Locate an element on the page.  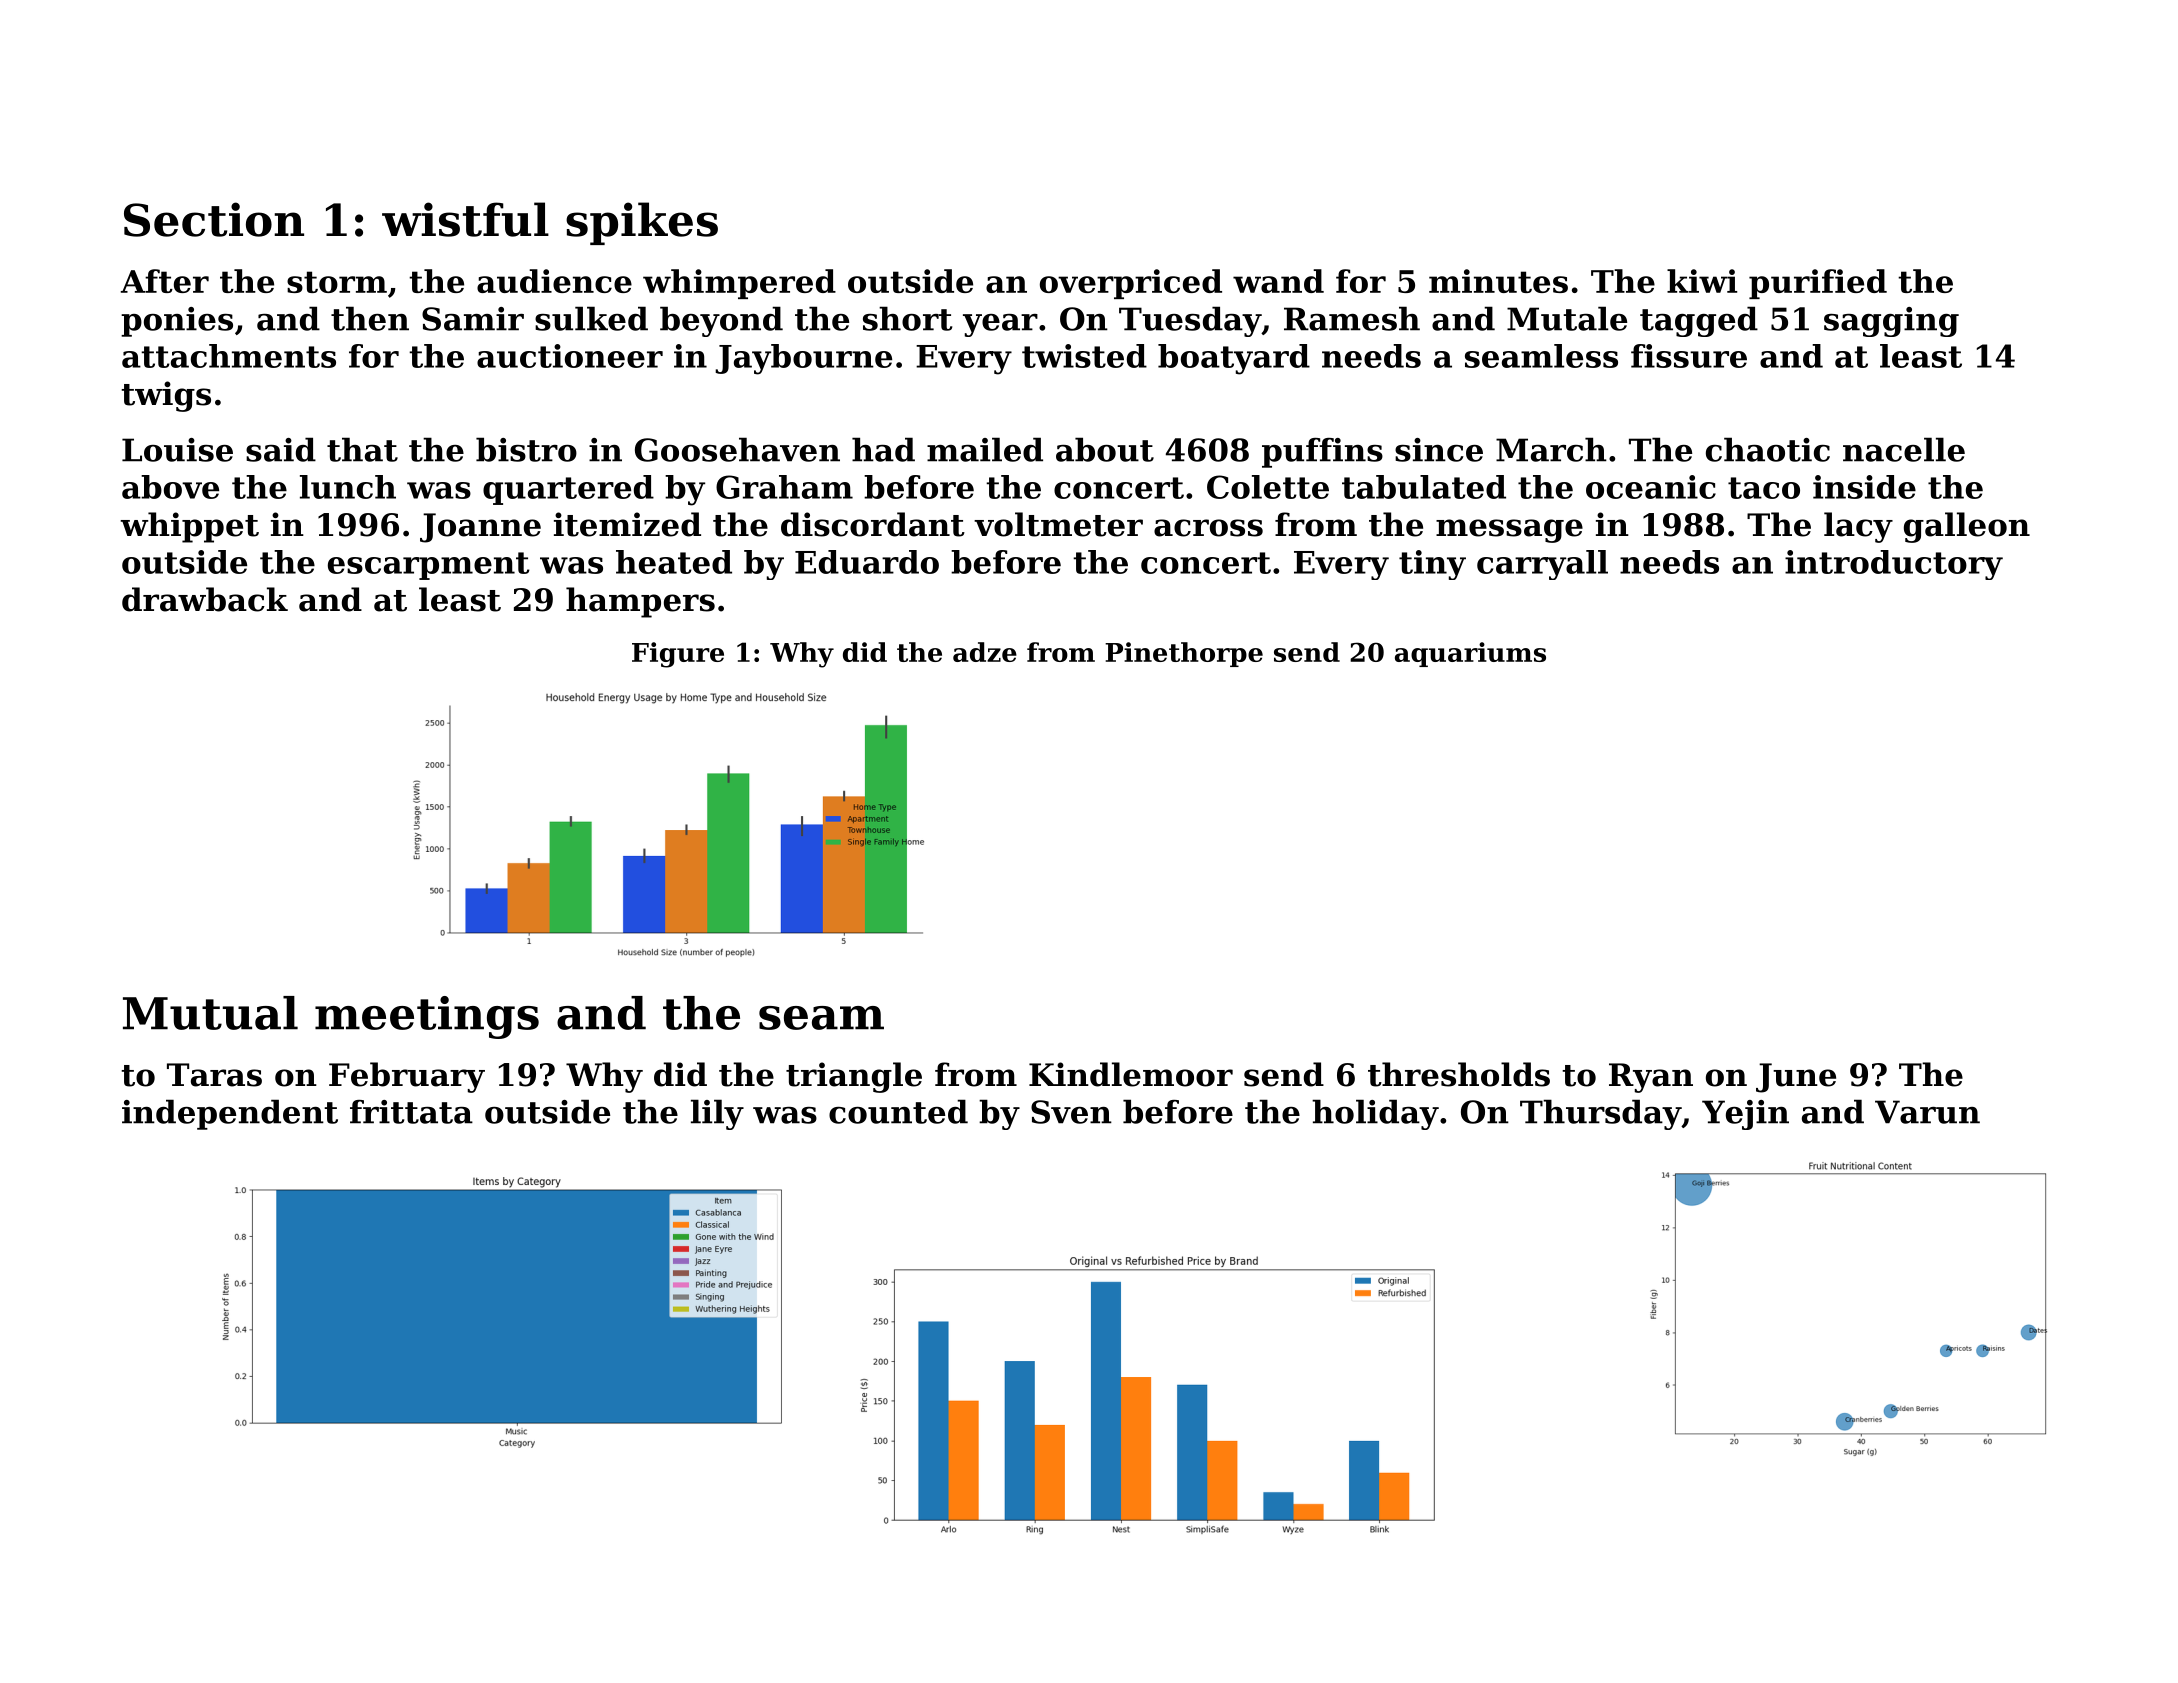
fissure is located at coordinates (1689, 356).
